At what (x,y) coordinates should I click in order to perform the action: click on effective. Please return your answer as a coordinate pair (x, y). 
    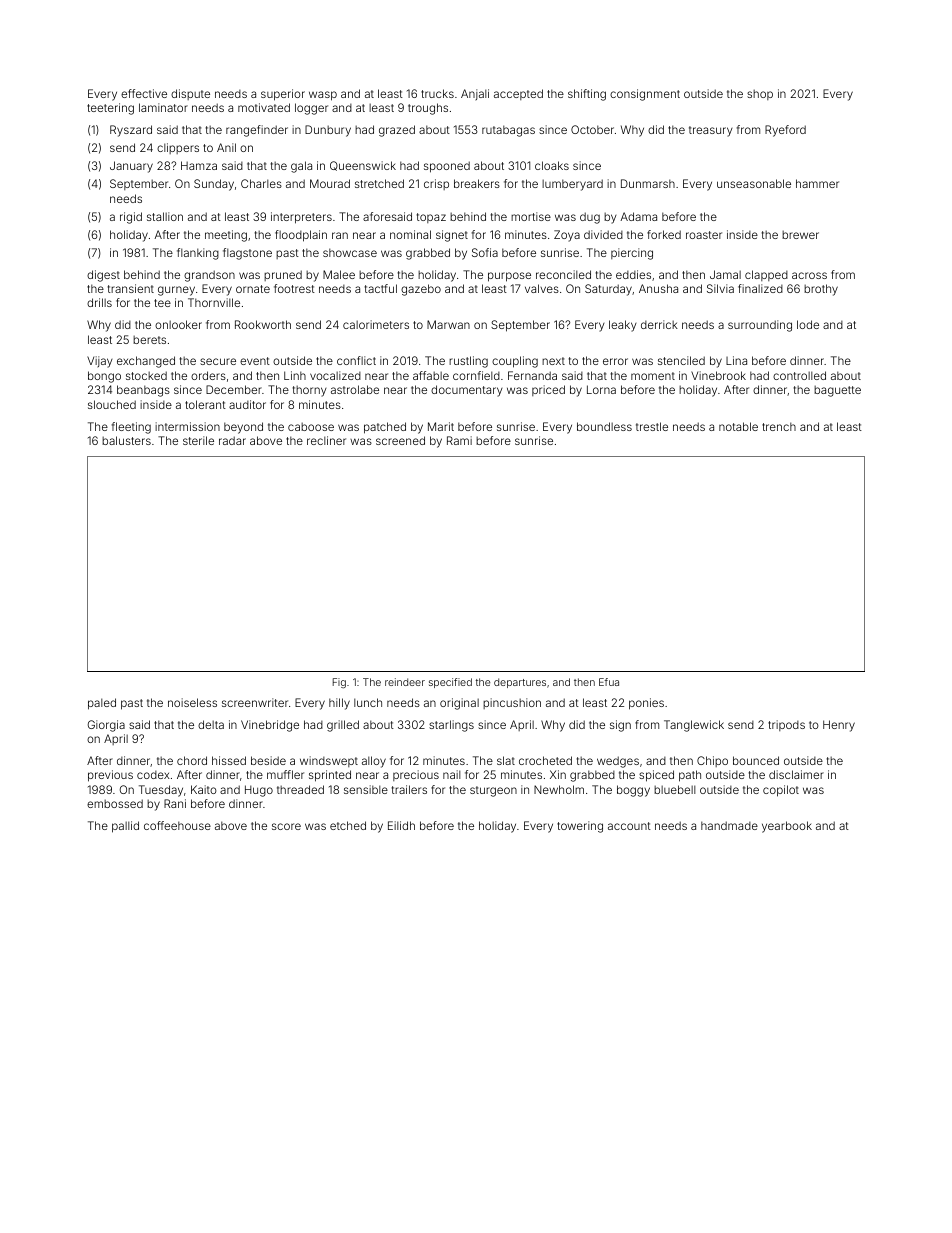
    Looking at the image, I should click on (144, 93).
